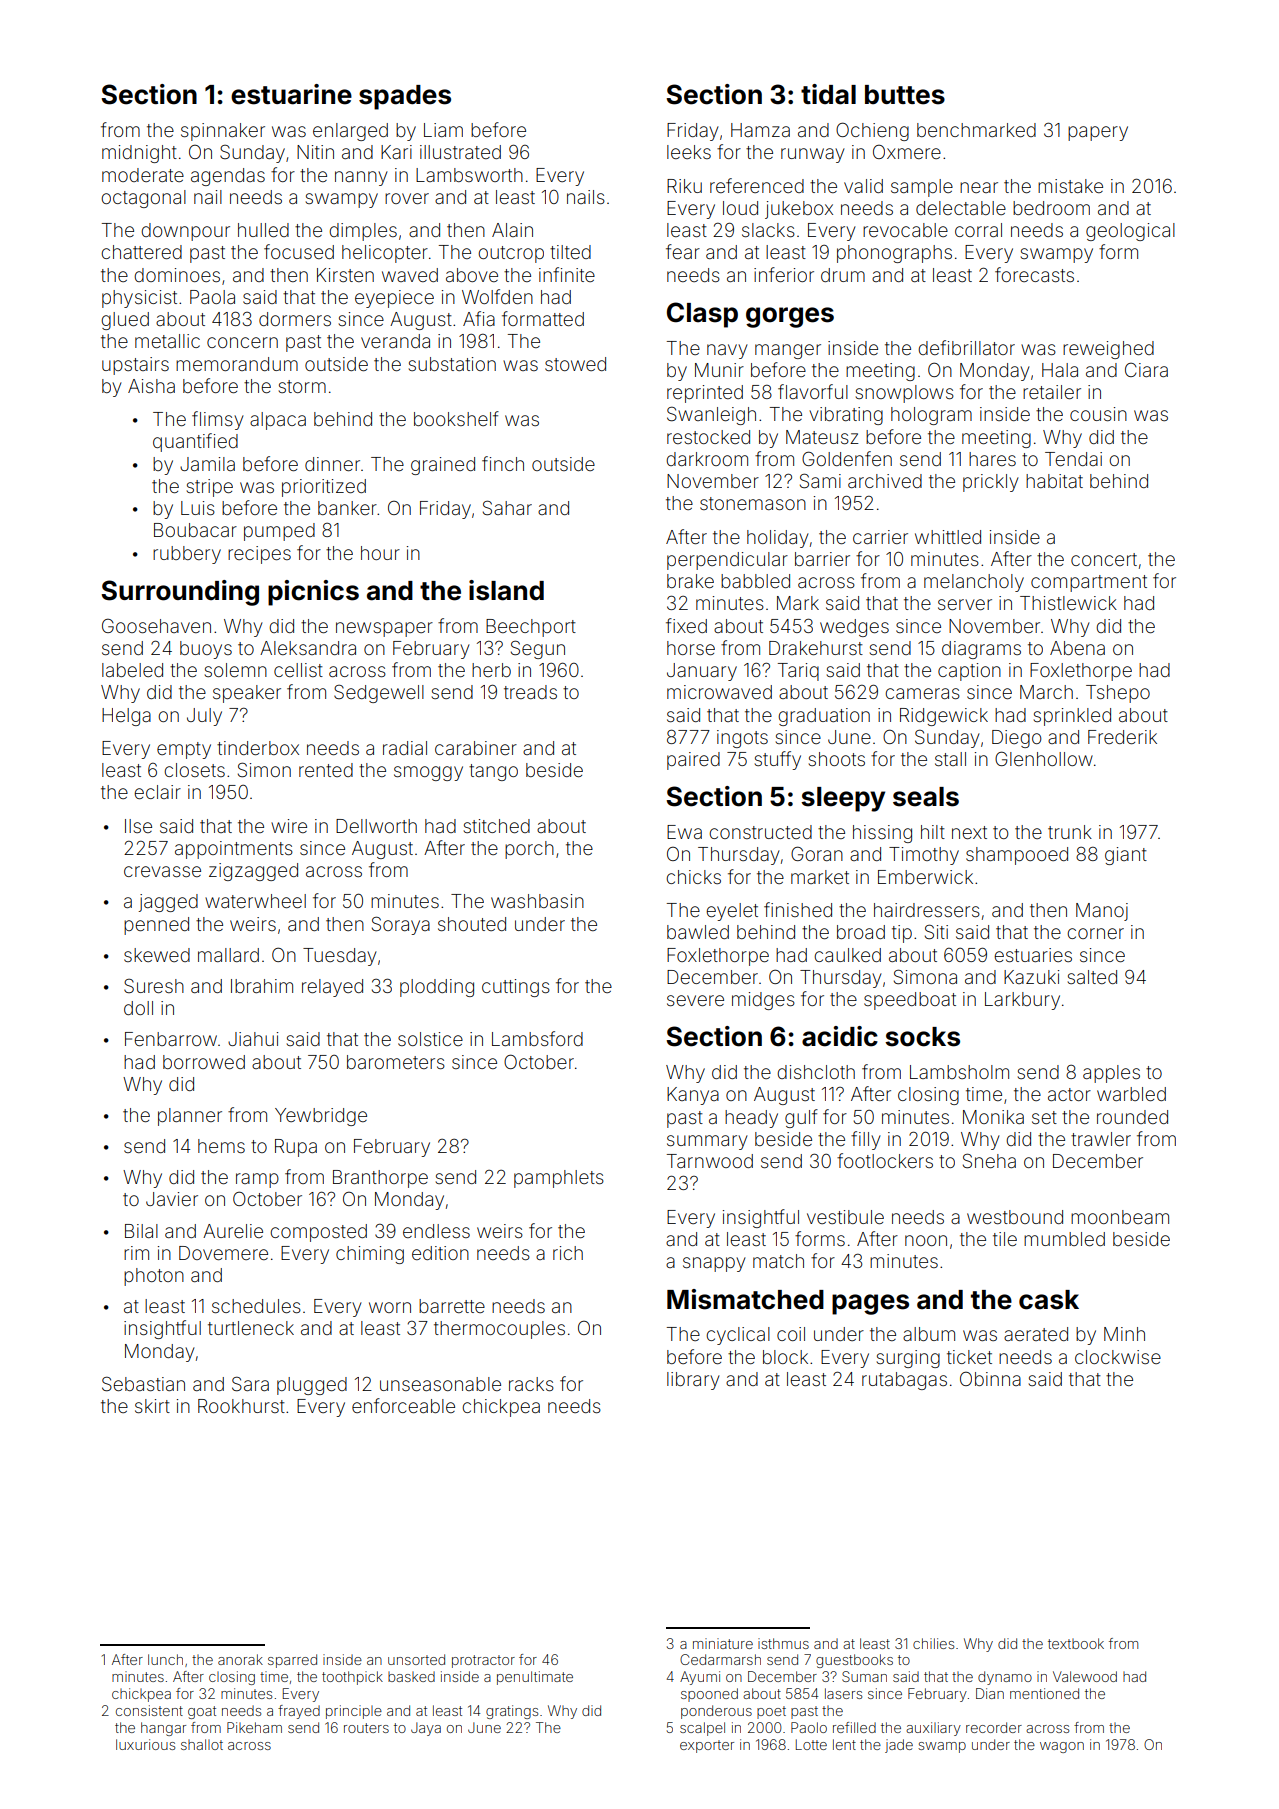  Describe the element at coordinates (568, 1253) in the screenshot. I see `rich` at that location.
